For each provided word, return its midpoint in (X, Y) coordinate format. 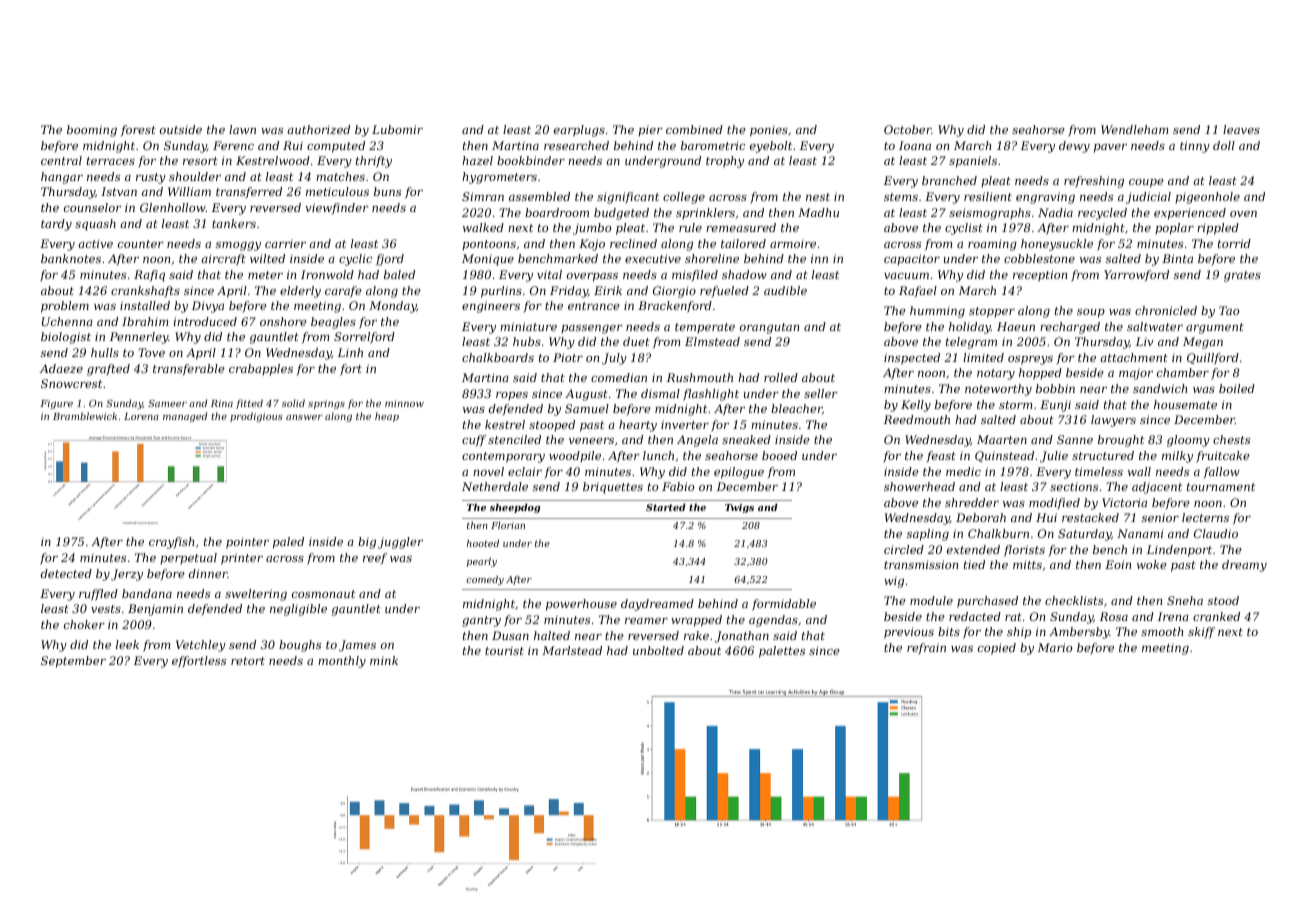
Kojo (592, 245)
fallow (1221, 473)
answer (304, 417)
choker (84, 624)
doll (1224, 145)
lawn (242, 129)
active (95, 243)
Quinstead (1004, 456)
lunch (658, 455)
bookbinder (531, 160)
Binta (1177, 258)
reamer (646, 621)
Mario (1055, 647)
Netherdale (495, 486)
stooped (552, 425)
